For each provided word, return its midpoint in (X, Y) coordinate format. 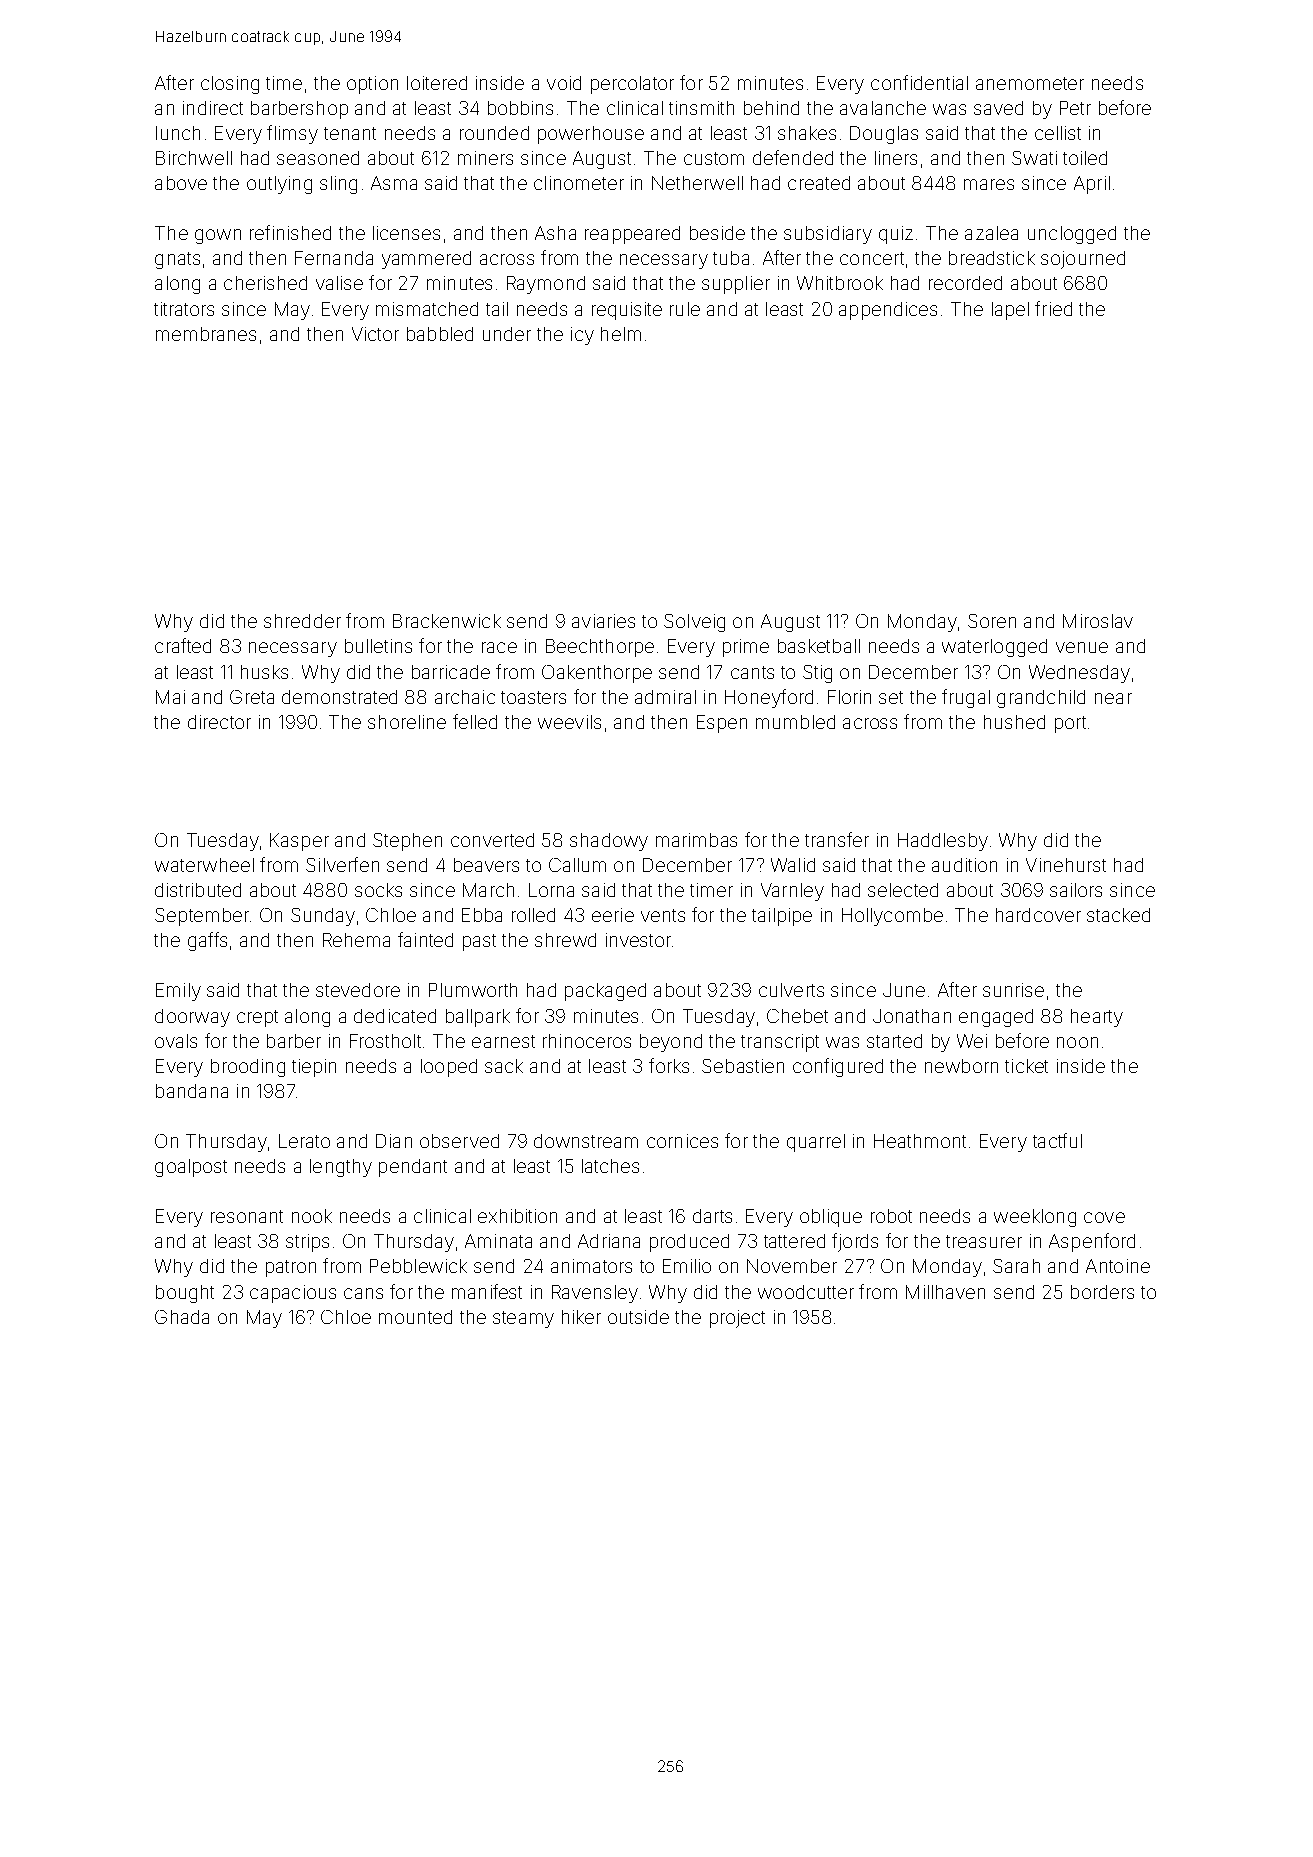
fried (1053, 308)
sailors (1076, 890)
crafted (183, 645)
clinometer (579, 183)
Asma (394, 183)
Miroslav (1098, 621)
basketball (819, 646)
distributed (198, 890)
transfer (837, 839)
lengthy (341, 1168)
